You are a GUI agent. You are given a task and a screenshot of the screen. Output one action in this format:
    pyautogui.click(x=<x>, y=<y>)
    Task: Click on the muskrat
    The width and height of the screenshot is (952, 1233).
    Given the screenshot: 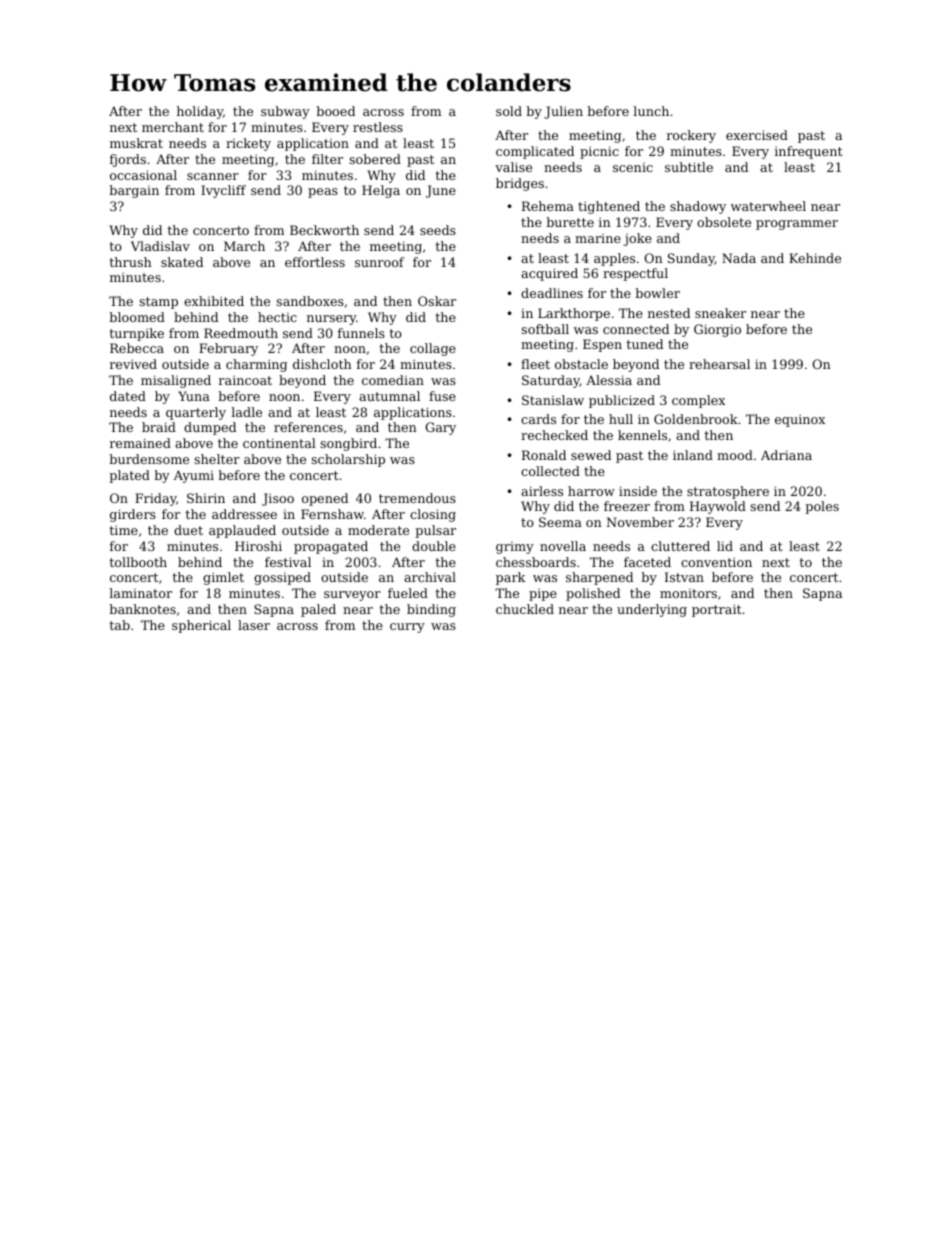 What is the action you would take?
    pyautogui.click(x=136, y=143)
